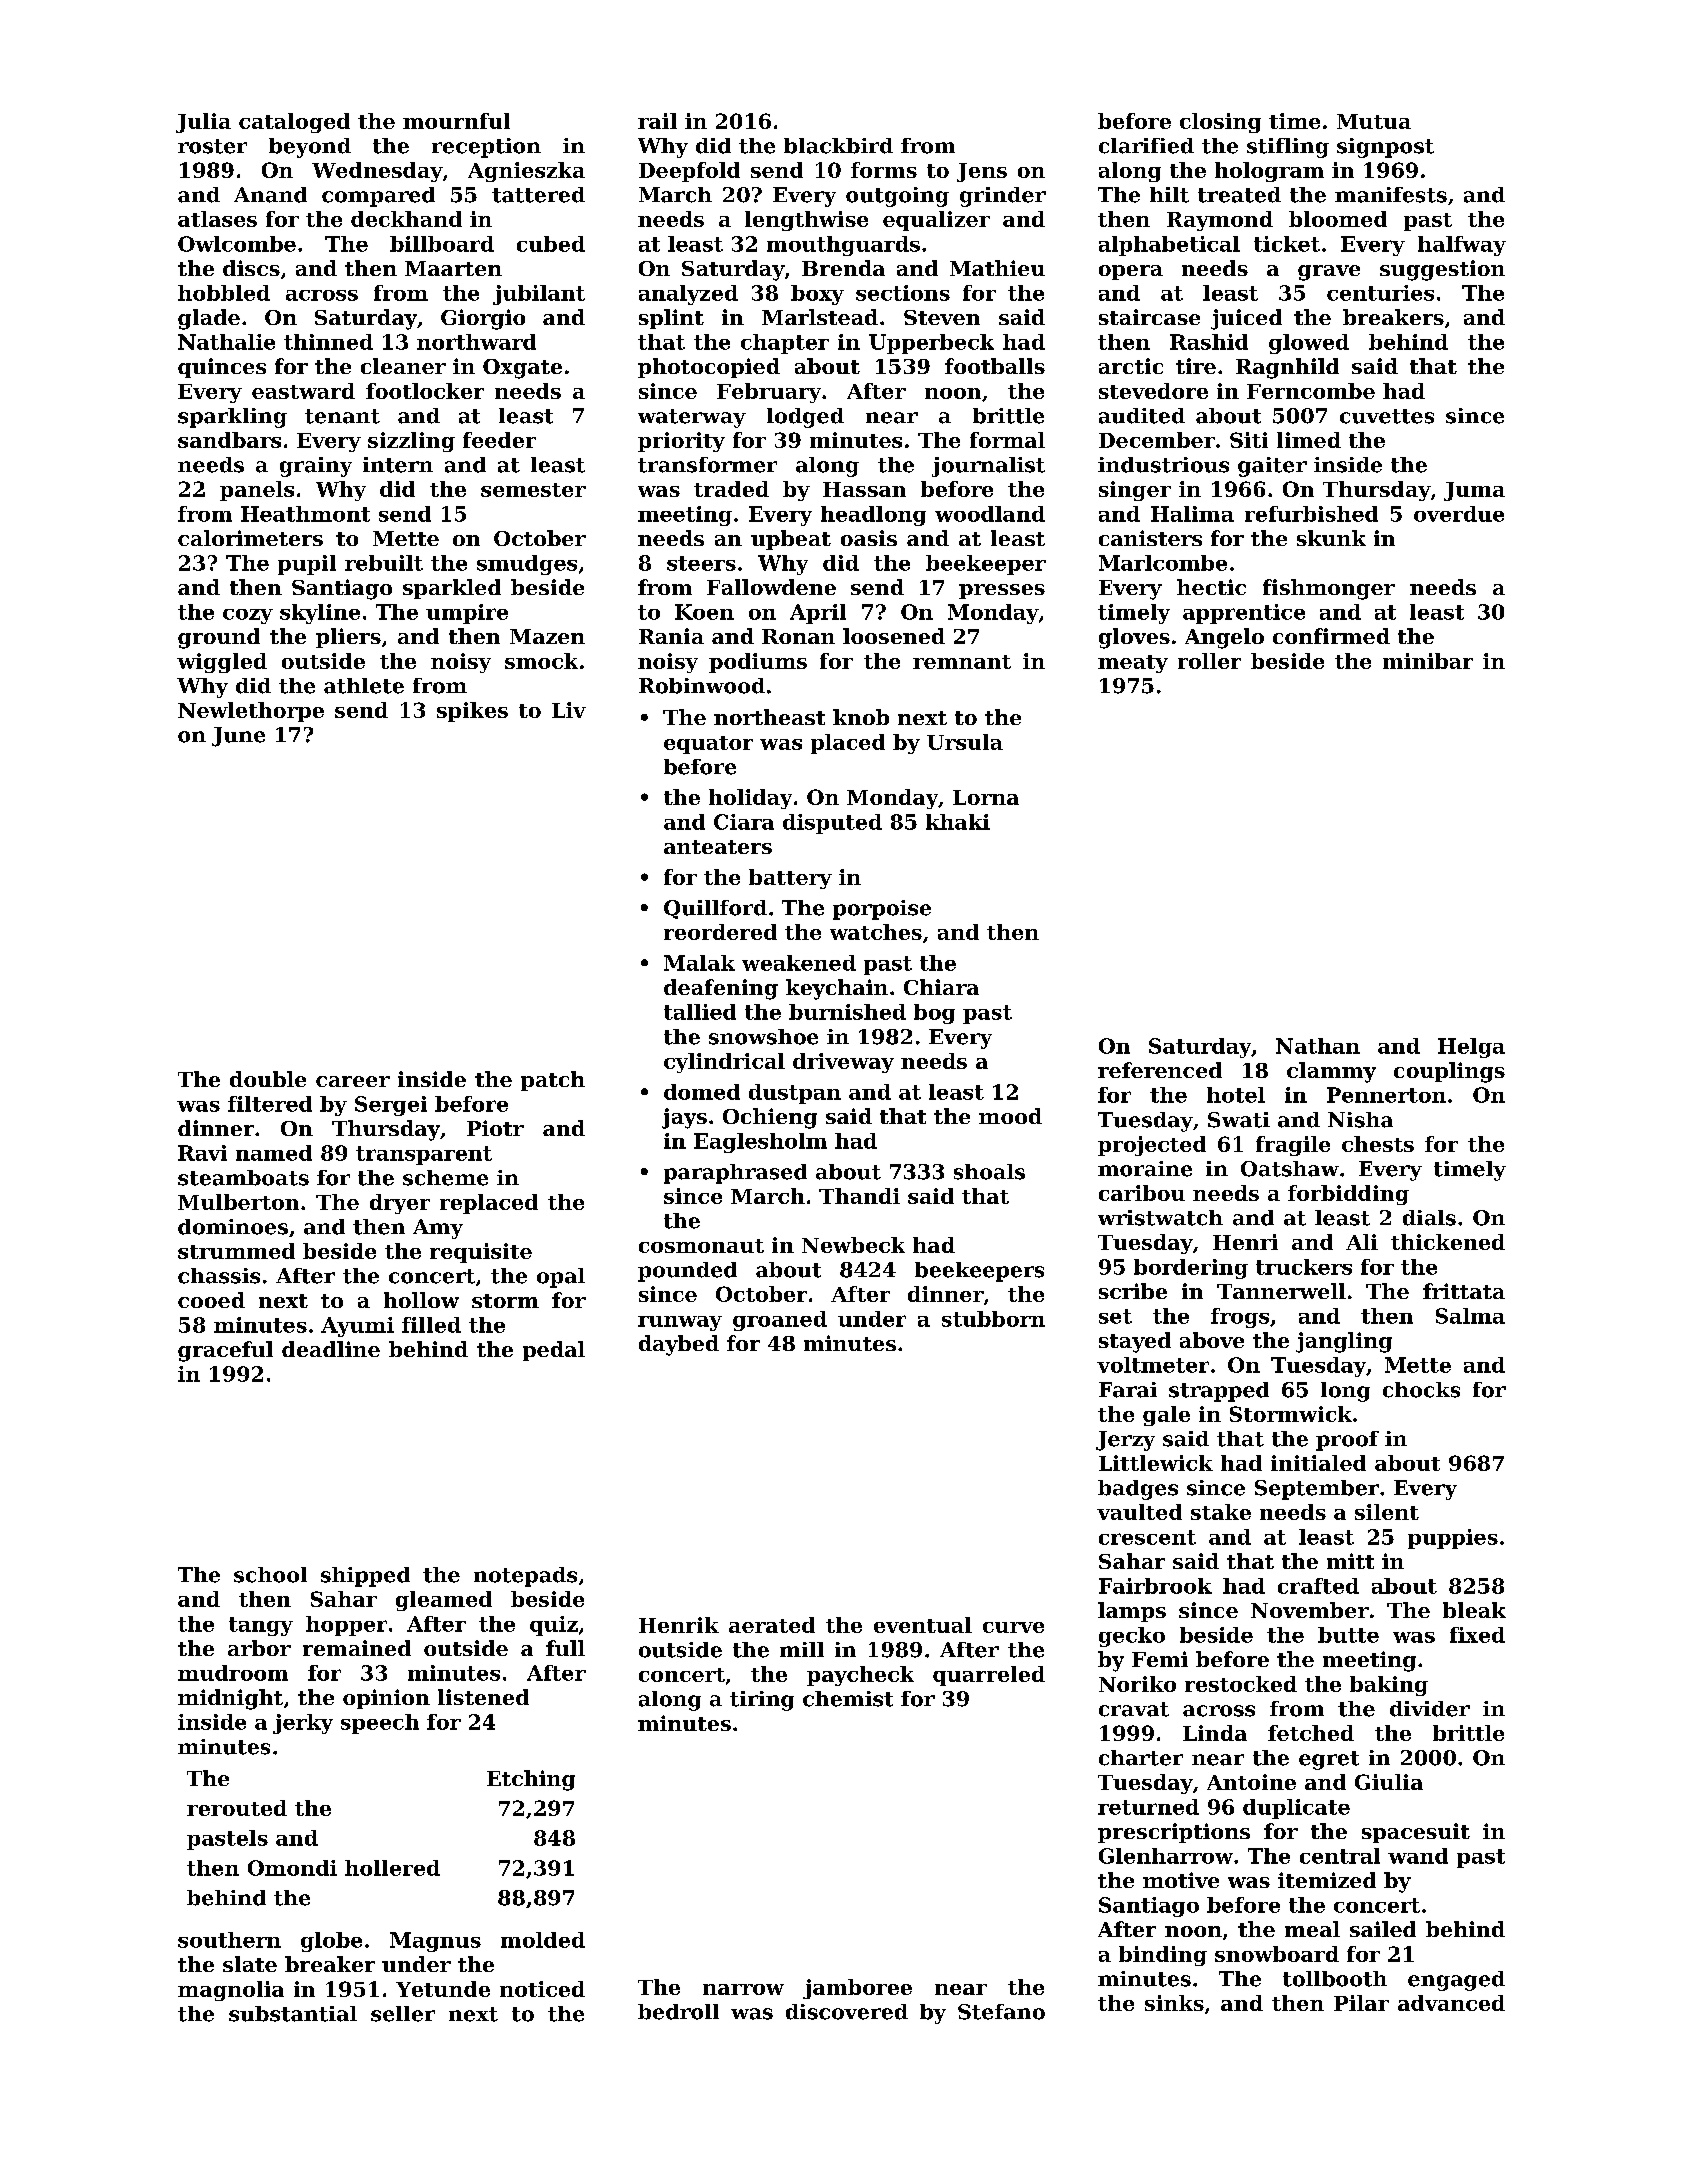 The width and height of the screenshot is (1683, 2178). Describe the element at coordinates (445, 1178) in the screenshot. I see `scheme` at that location.
